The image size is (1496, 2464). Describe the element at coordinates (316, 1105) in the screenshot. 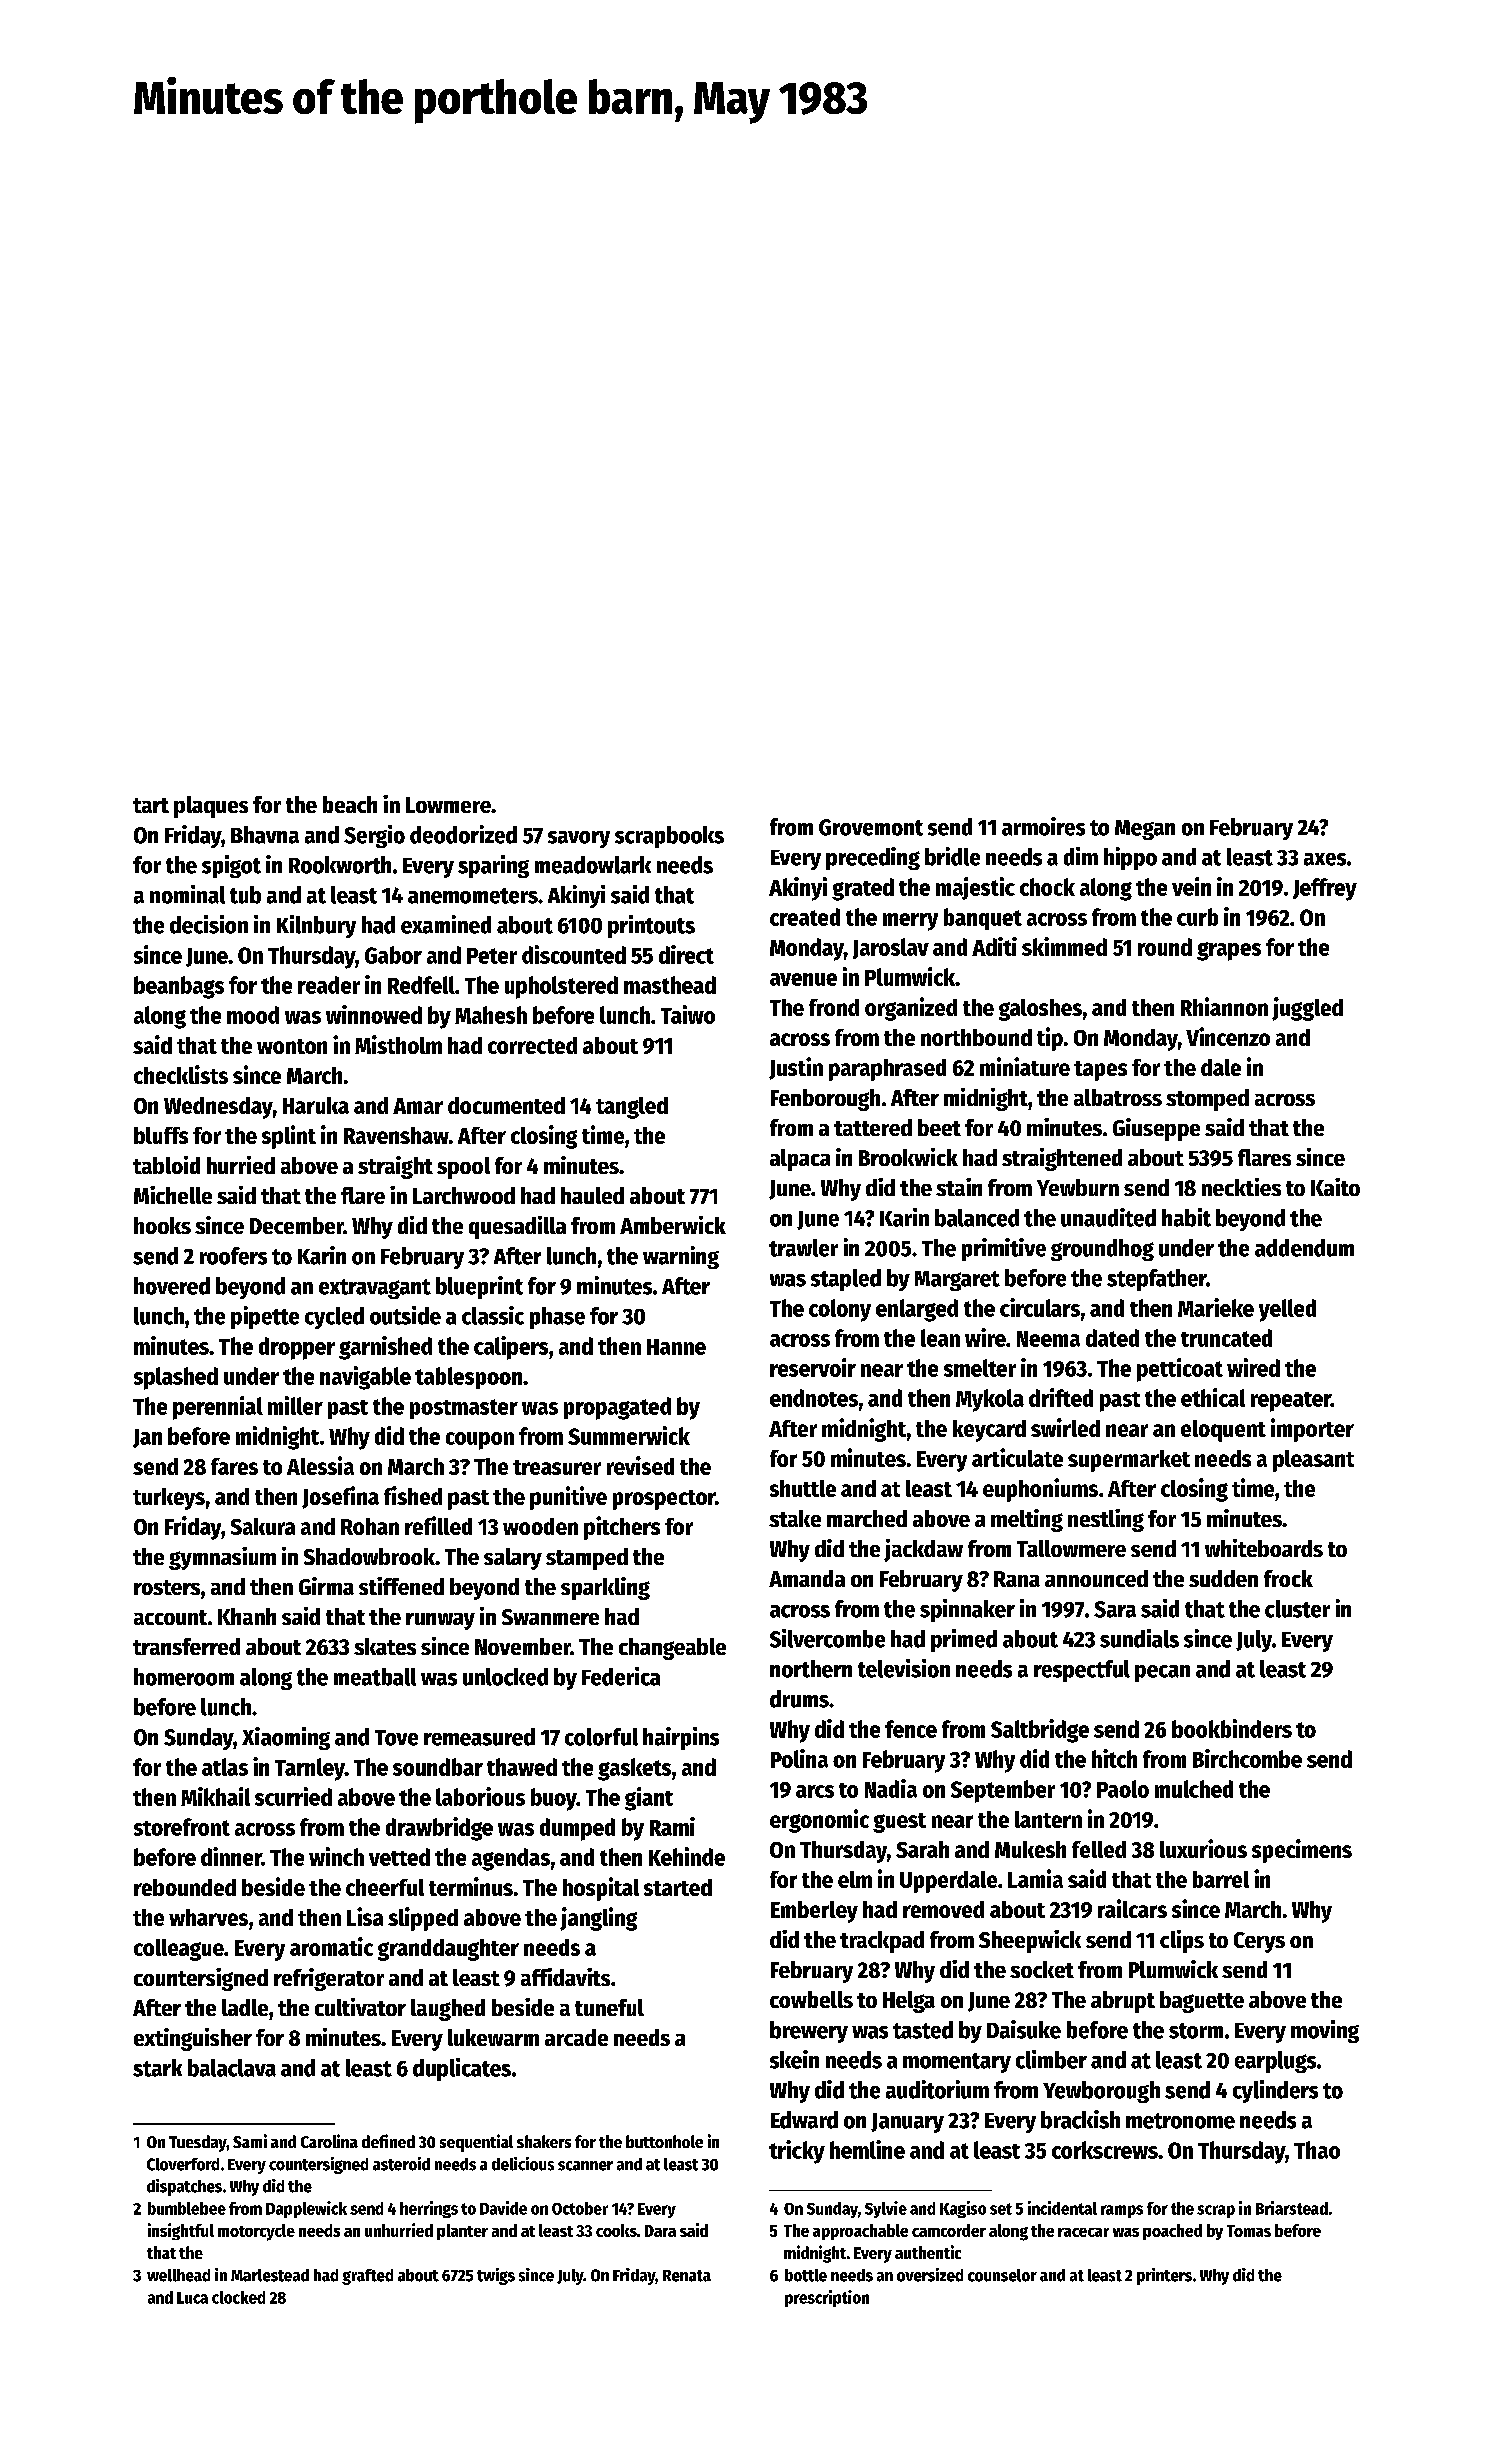

I see `Haruka` at that location.
